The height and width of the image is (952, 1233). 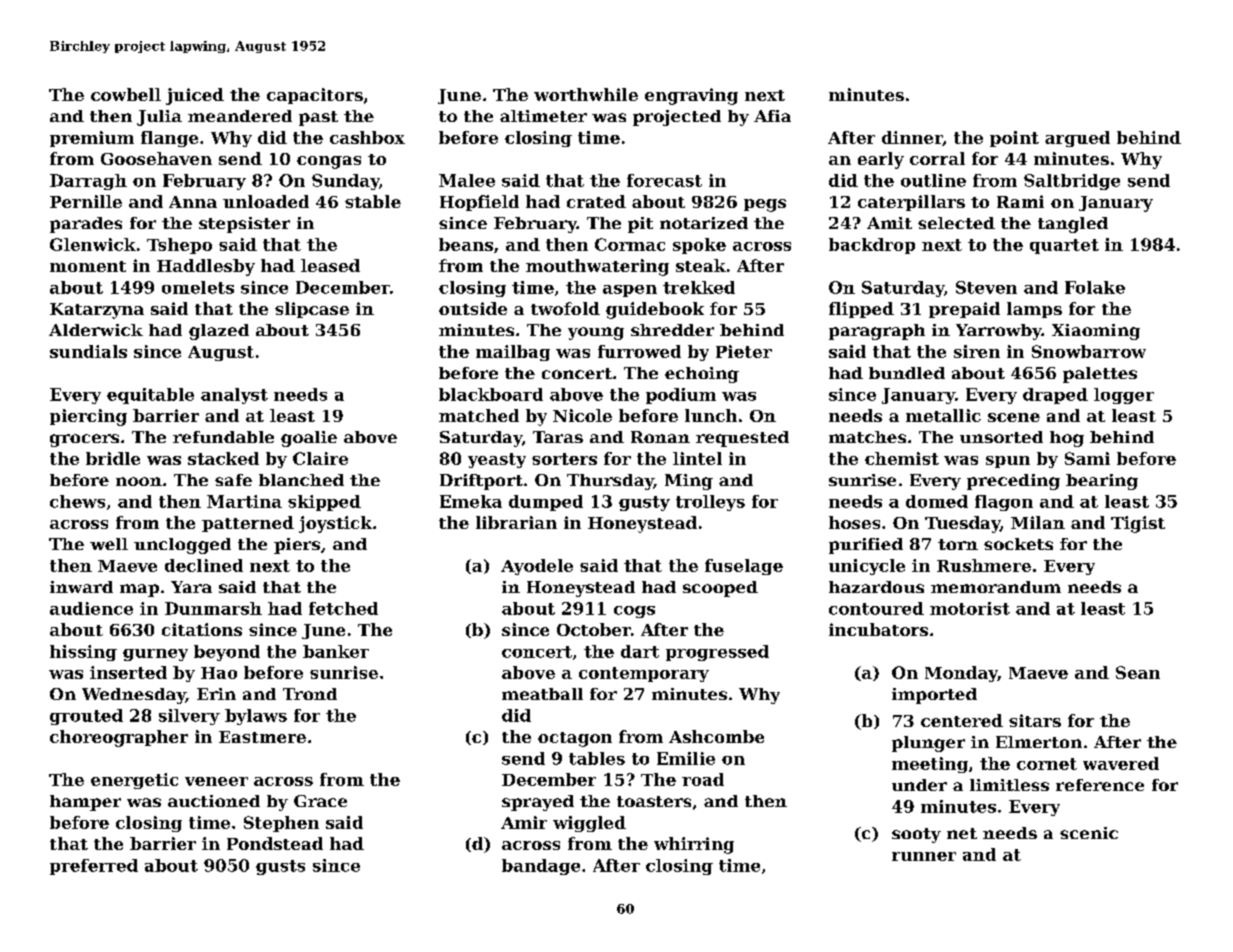 I want to click on premium, so click(x=92, y=139).
